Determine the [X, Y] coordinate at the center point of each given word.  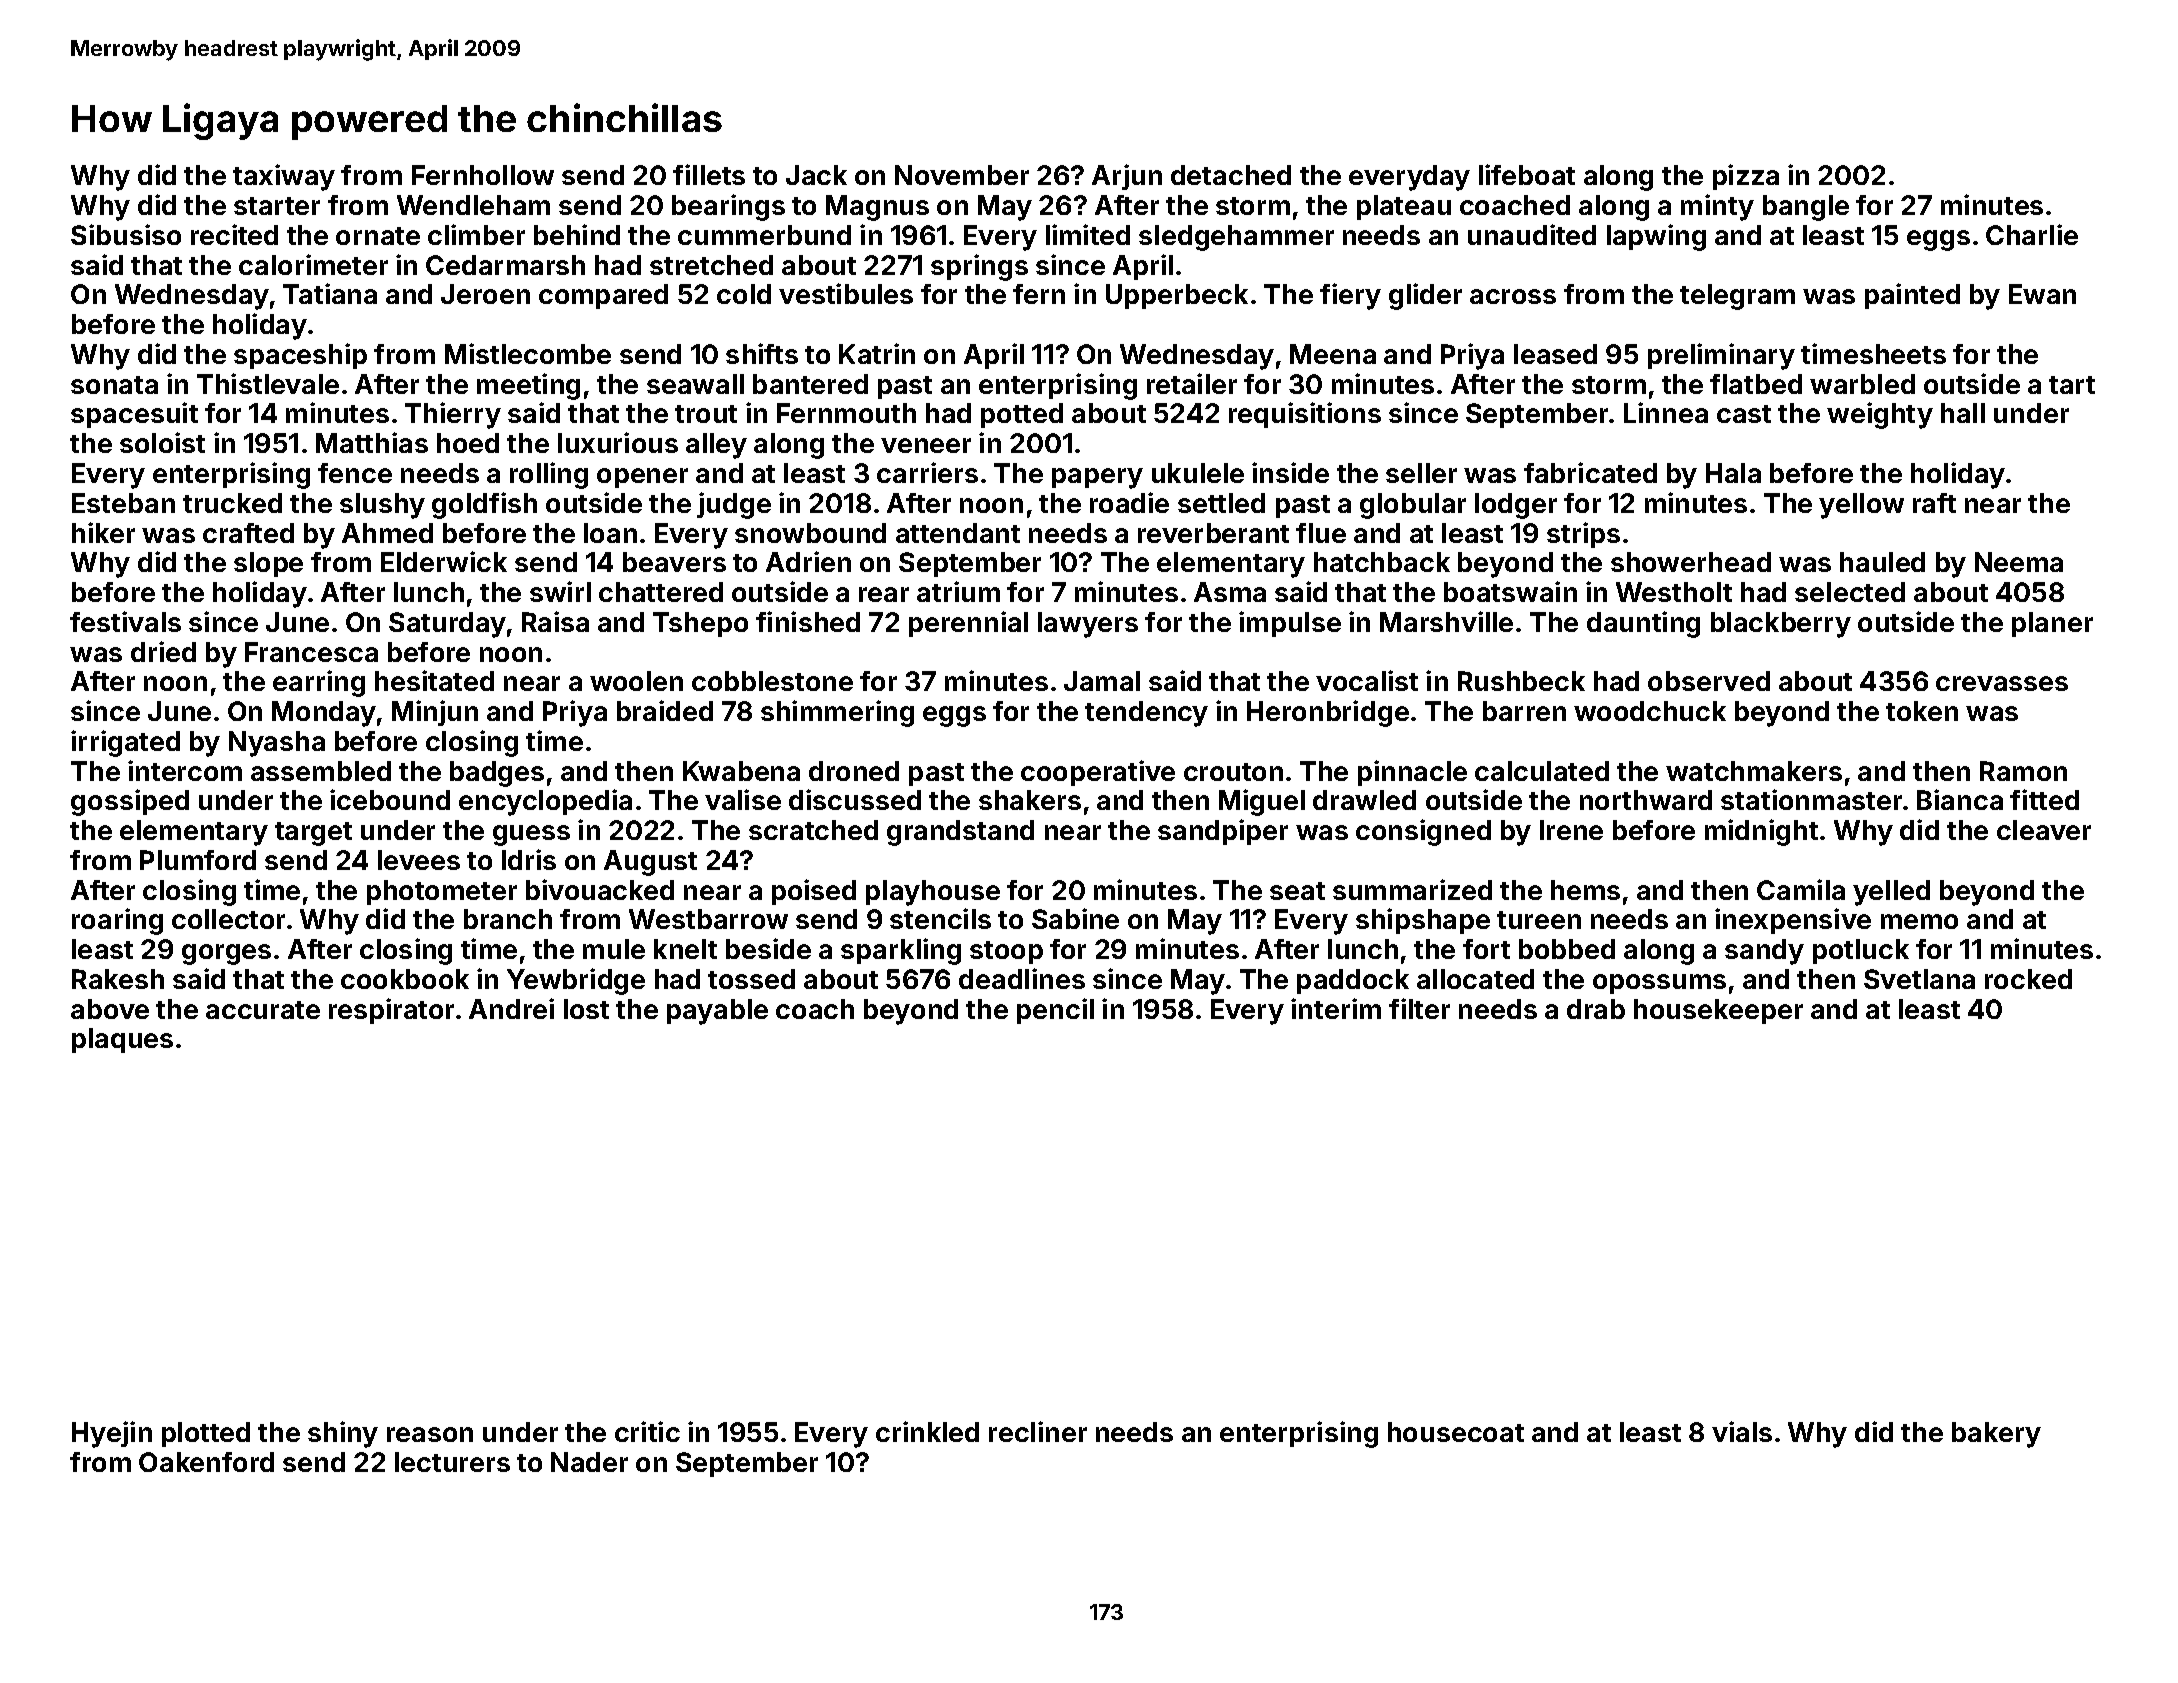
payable [717, 1012]
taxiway [284, 177]
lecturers [452, 1462]
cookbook [405, 979]
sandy [1764, 952]
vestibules [846, 293]
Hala [1733, 473]
